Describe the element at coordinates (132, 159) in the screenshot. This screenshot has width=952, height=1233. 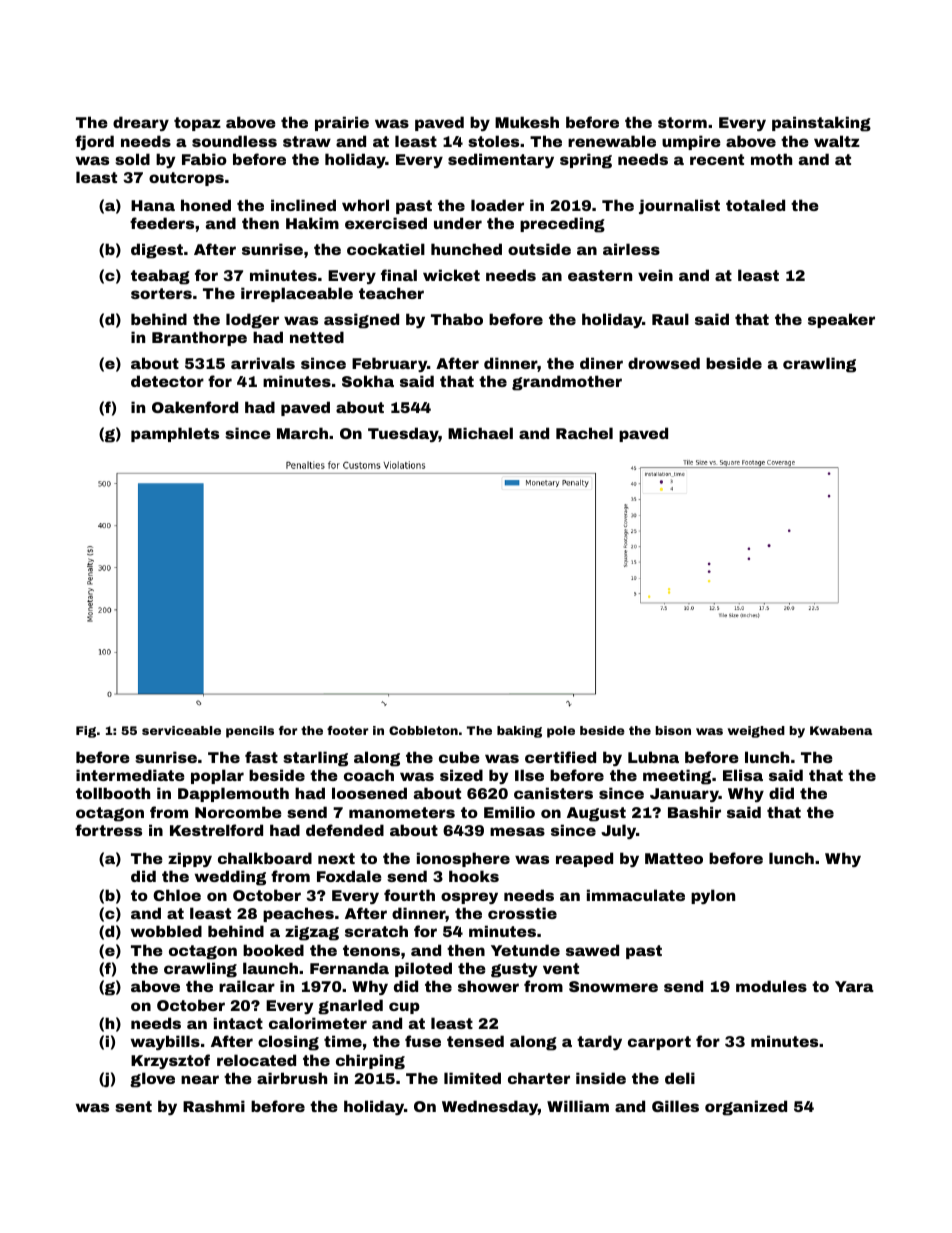
I see `sold` at that location.
